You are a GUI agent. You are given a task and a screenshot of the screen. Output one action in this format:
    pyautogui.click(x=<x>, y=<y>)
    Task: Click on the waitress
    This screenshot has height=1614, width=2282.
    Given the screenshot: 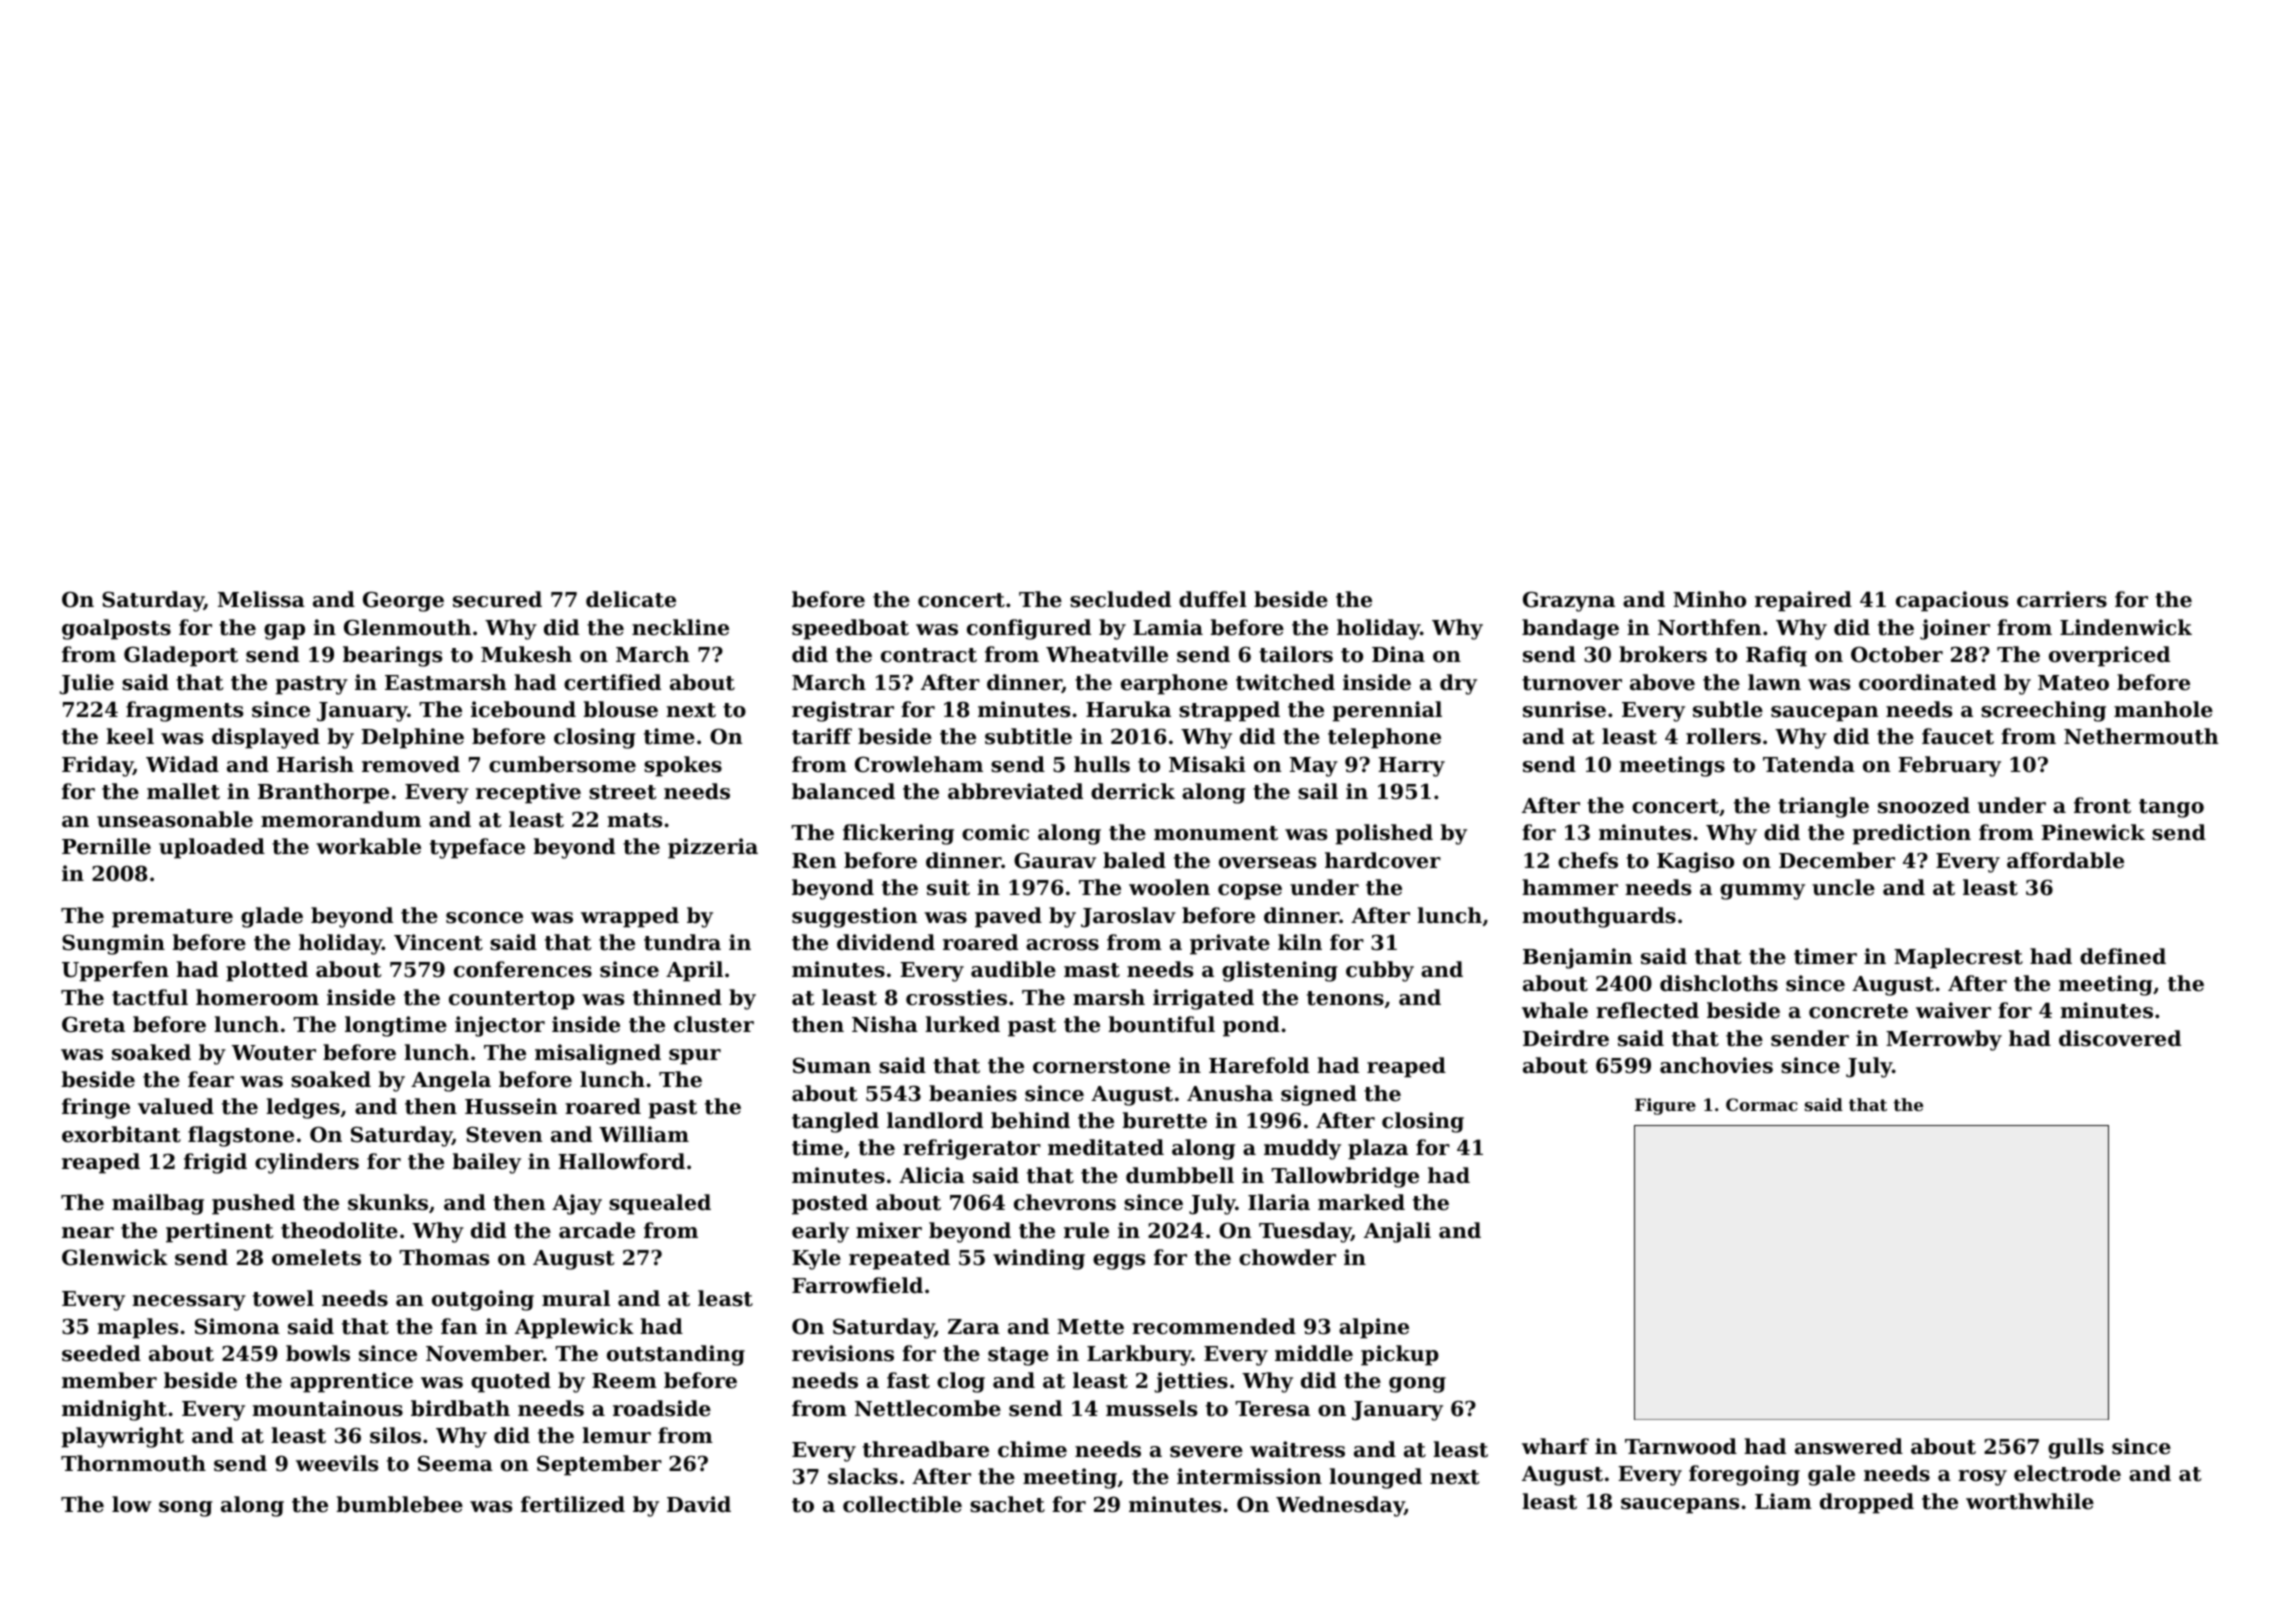 What is the action you would take?
    pyautogui.click(x=1297, y=1449)
